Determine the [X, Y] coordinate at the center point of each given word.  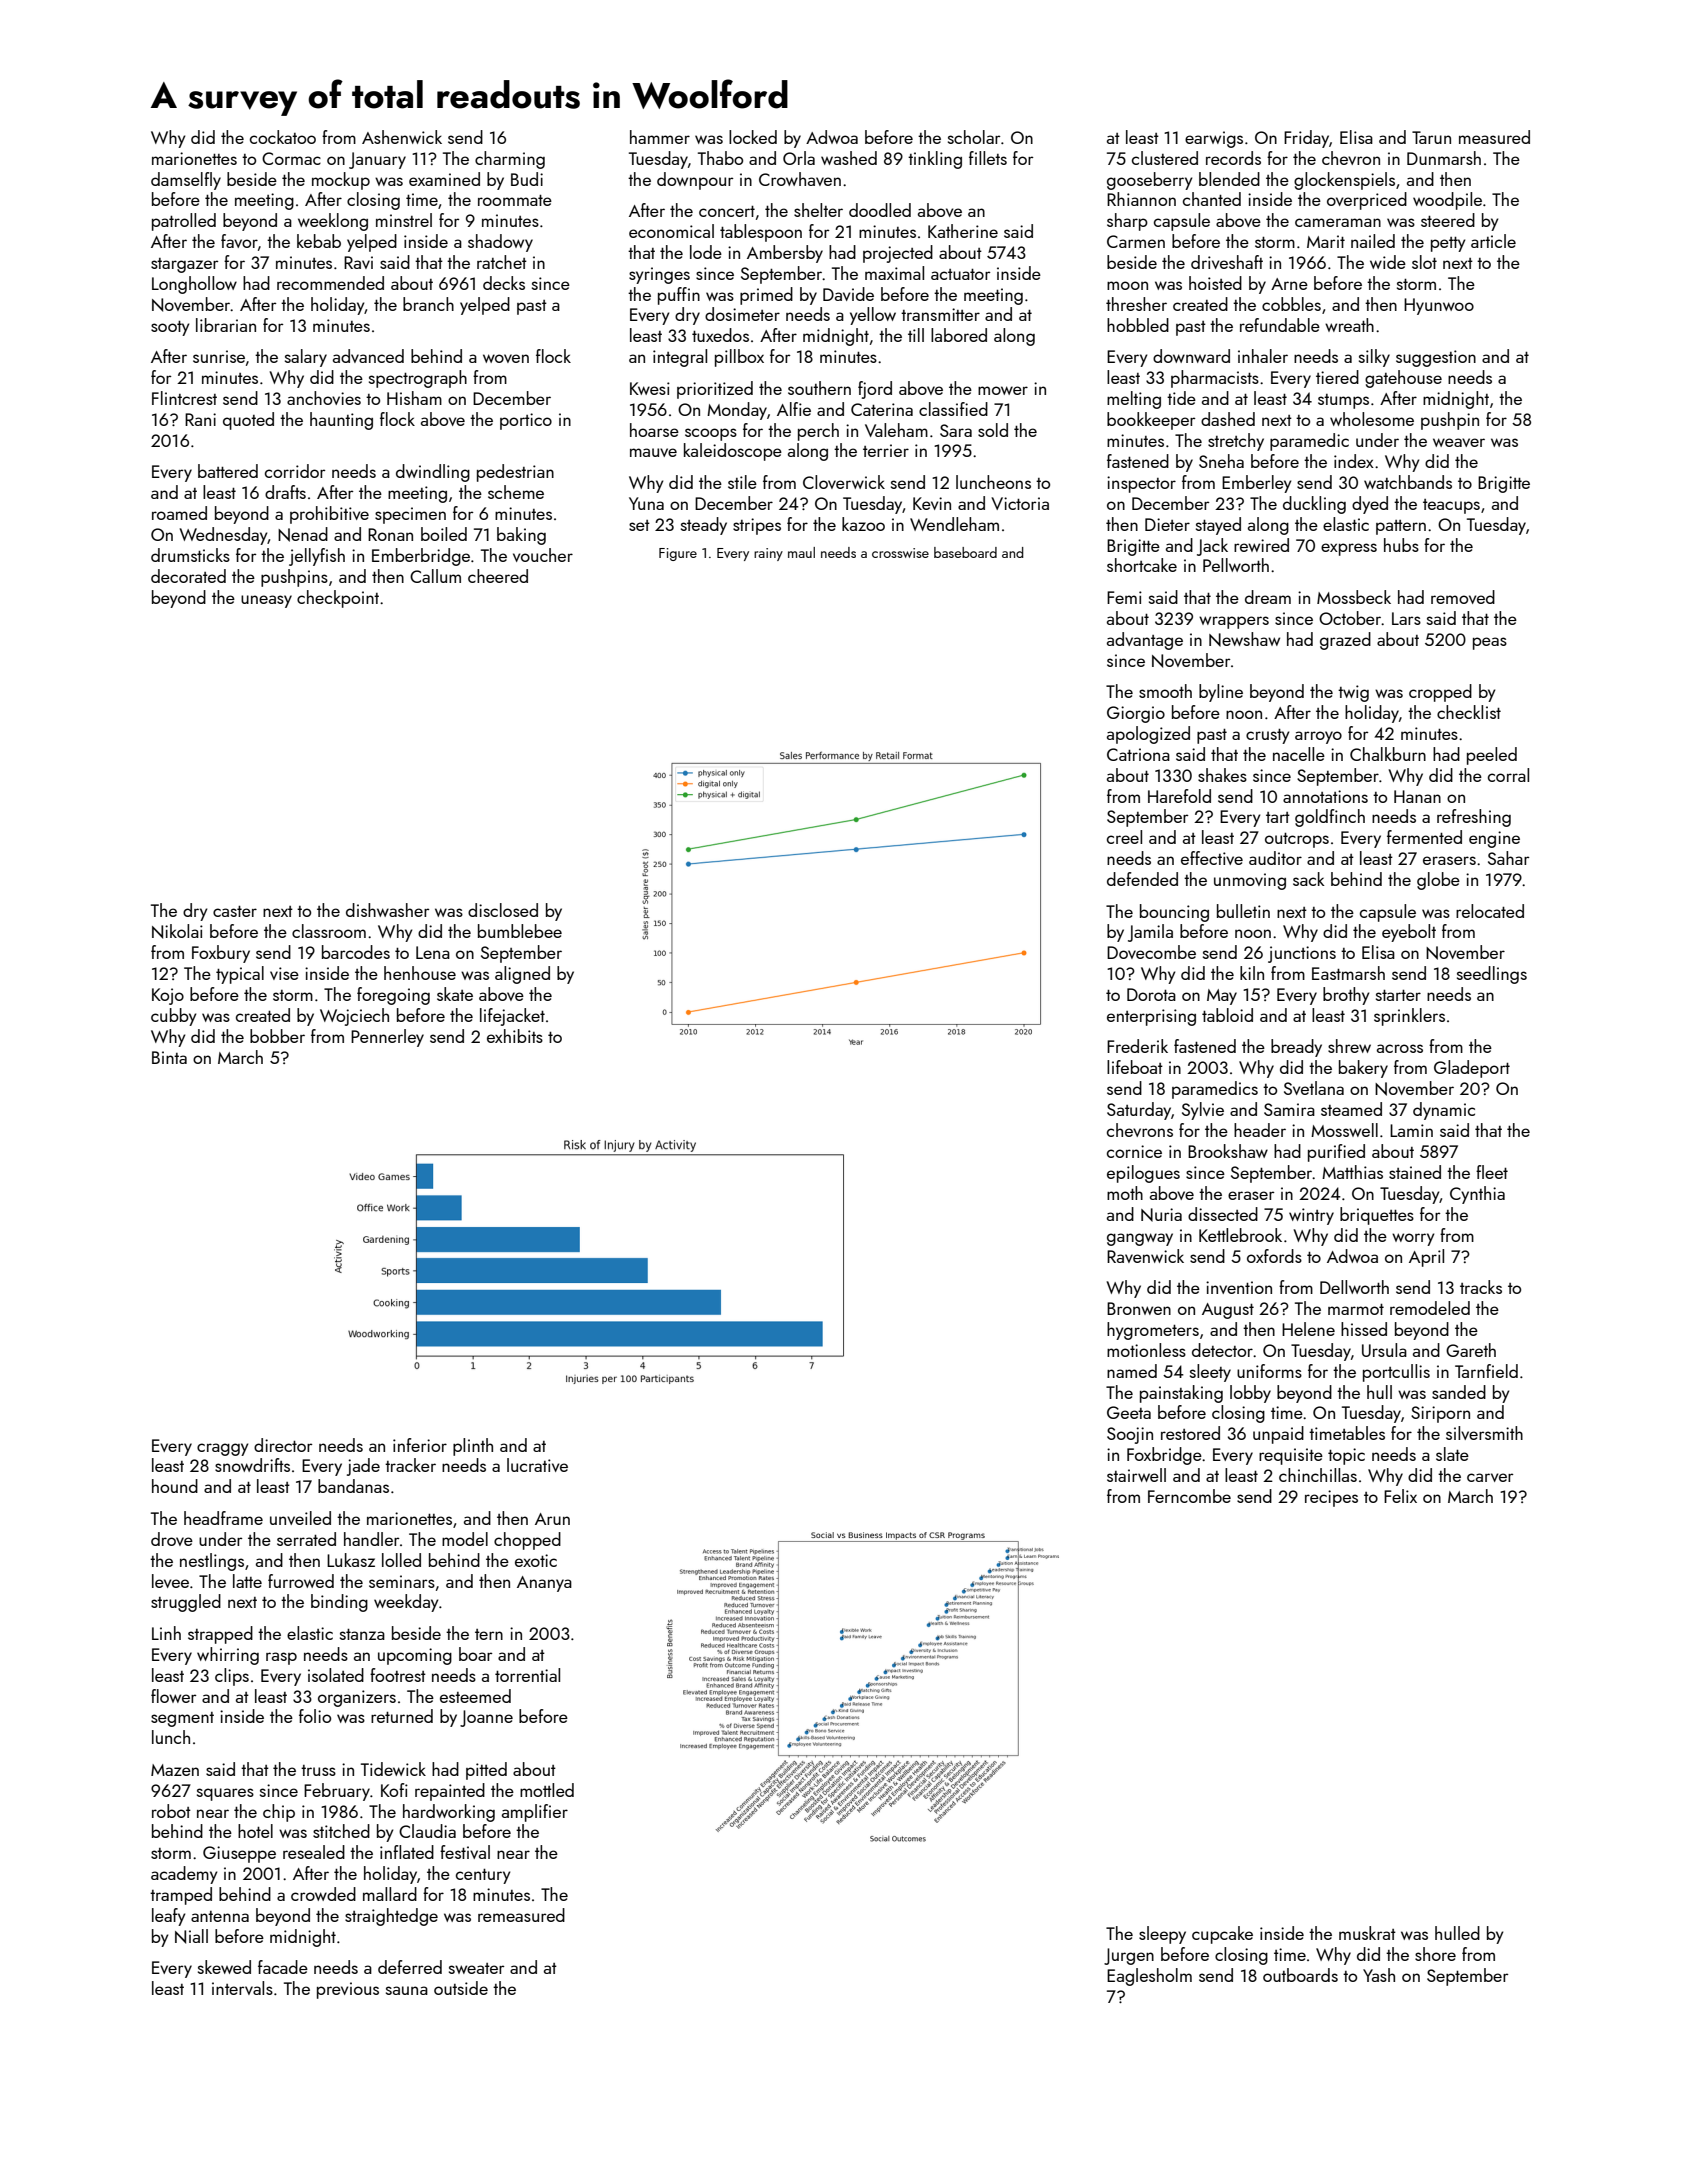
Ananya [544, 1584]
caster [235, 911]
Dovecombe [1151, 952]
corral [1508, 775]
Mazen [175, 1770]
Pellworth [1236, 565]
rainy [768, 554]
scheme [516, 492]
